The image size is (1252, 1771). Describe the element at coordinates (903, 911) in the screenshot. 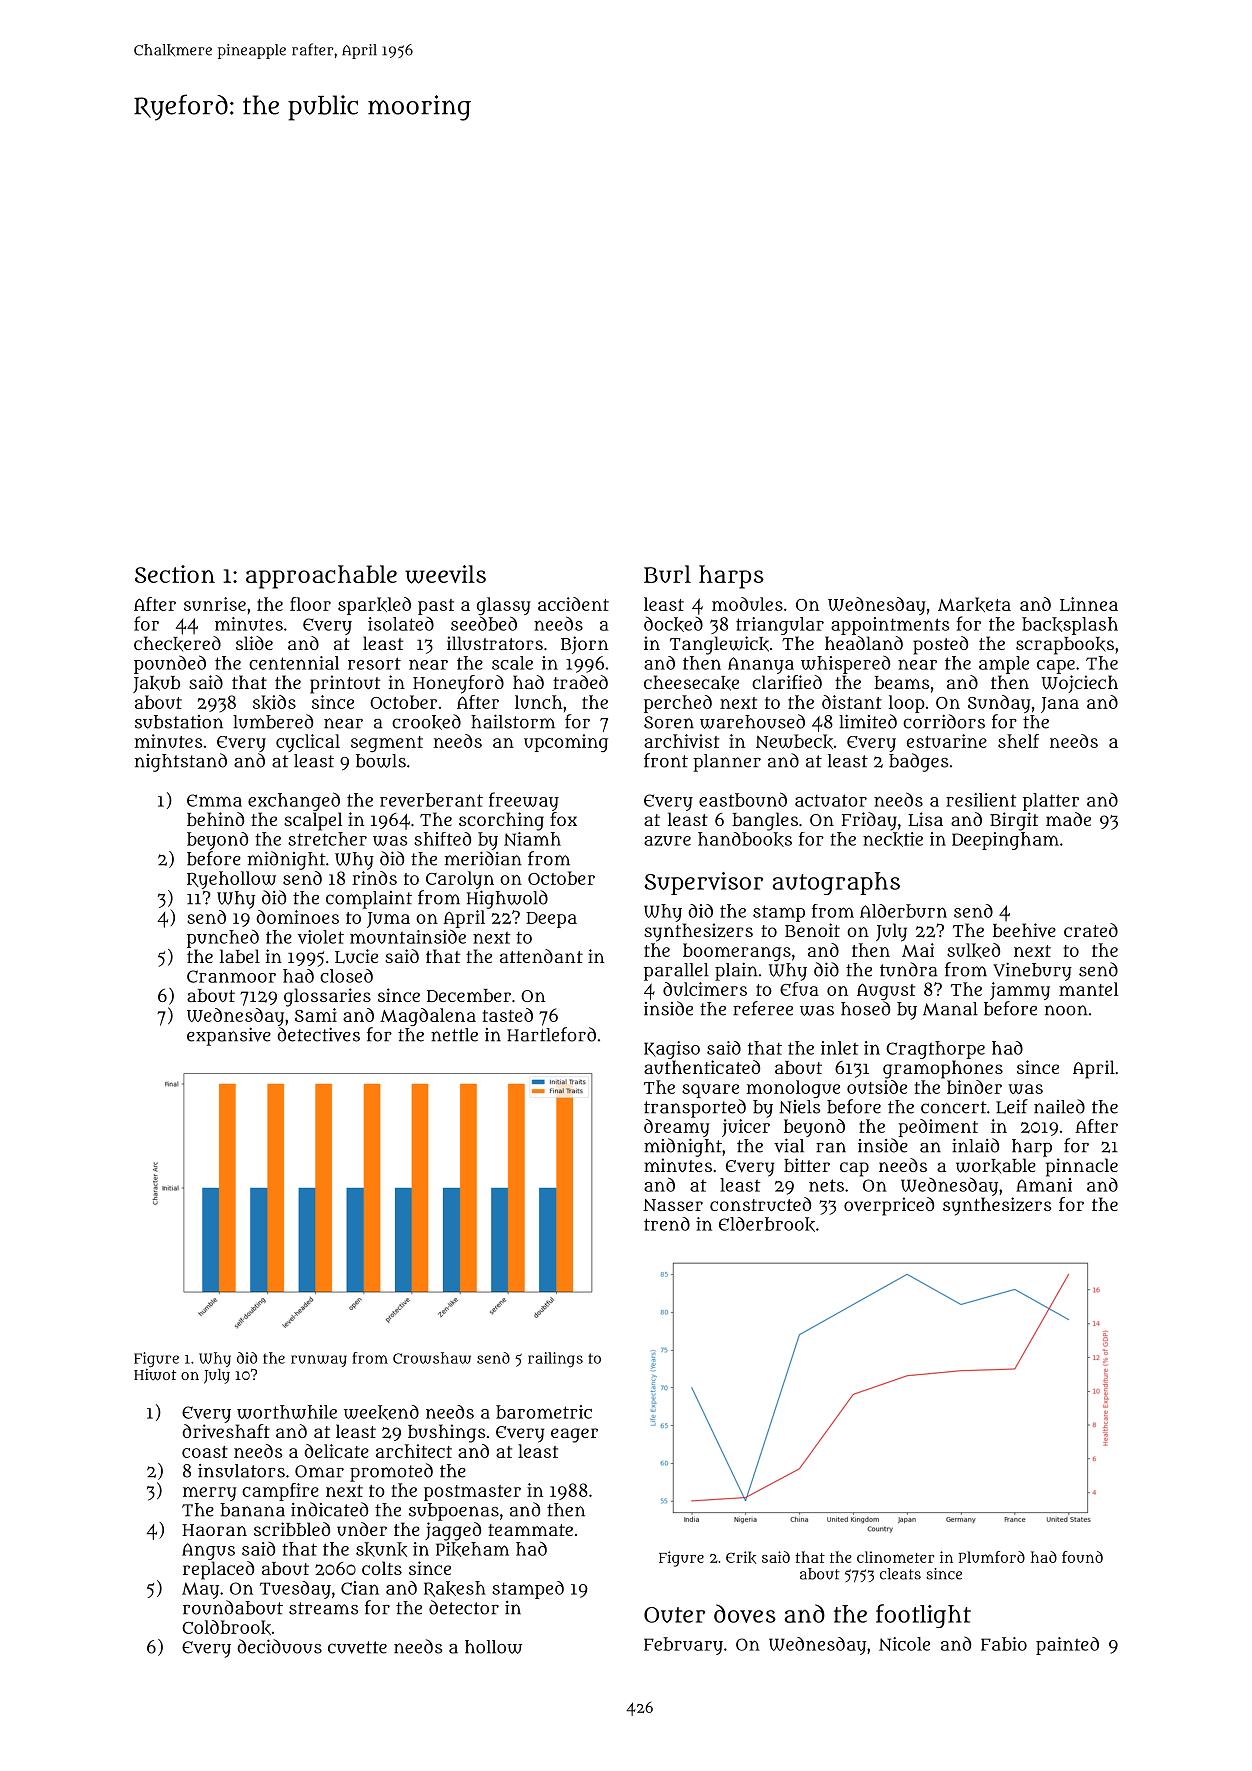

I see `Alderburn` at that location.
